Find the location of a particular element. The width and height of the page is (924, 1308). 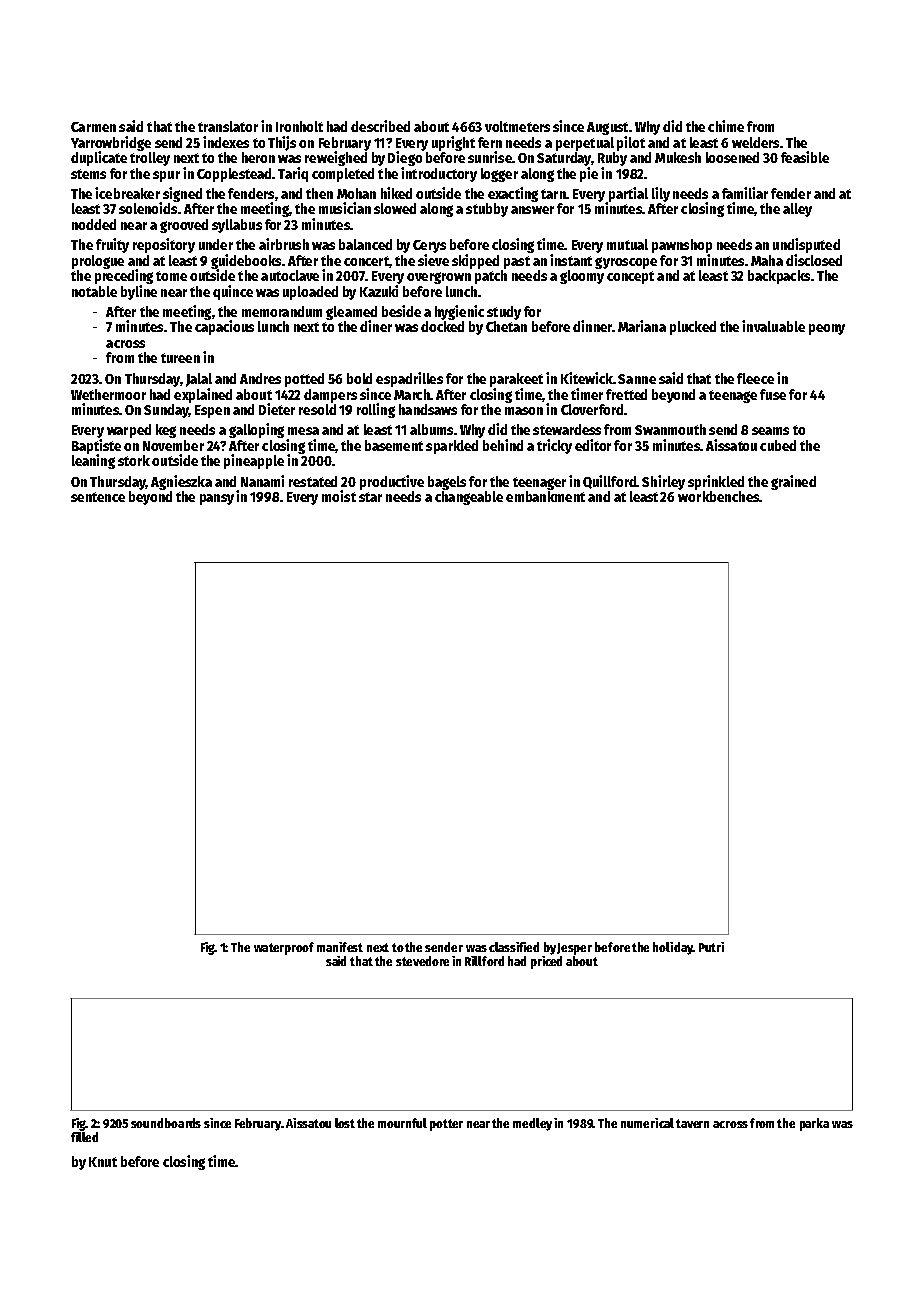

waterproof is located at coordinates (284, 948).
